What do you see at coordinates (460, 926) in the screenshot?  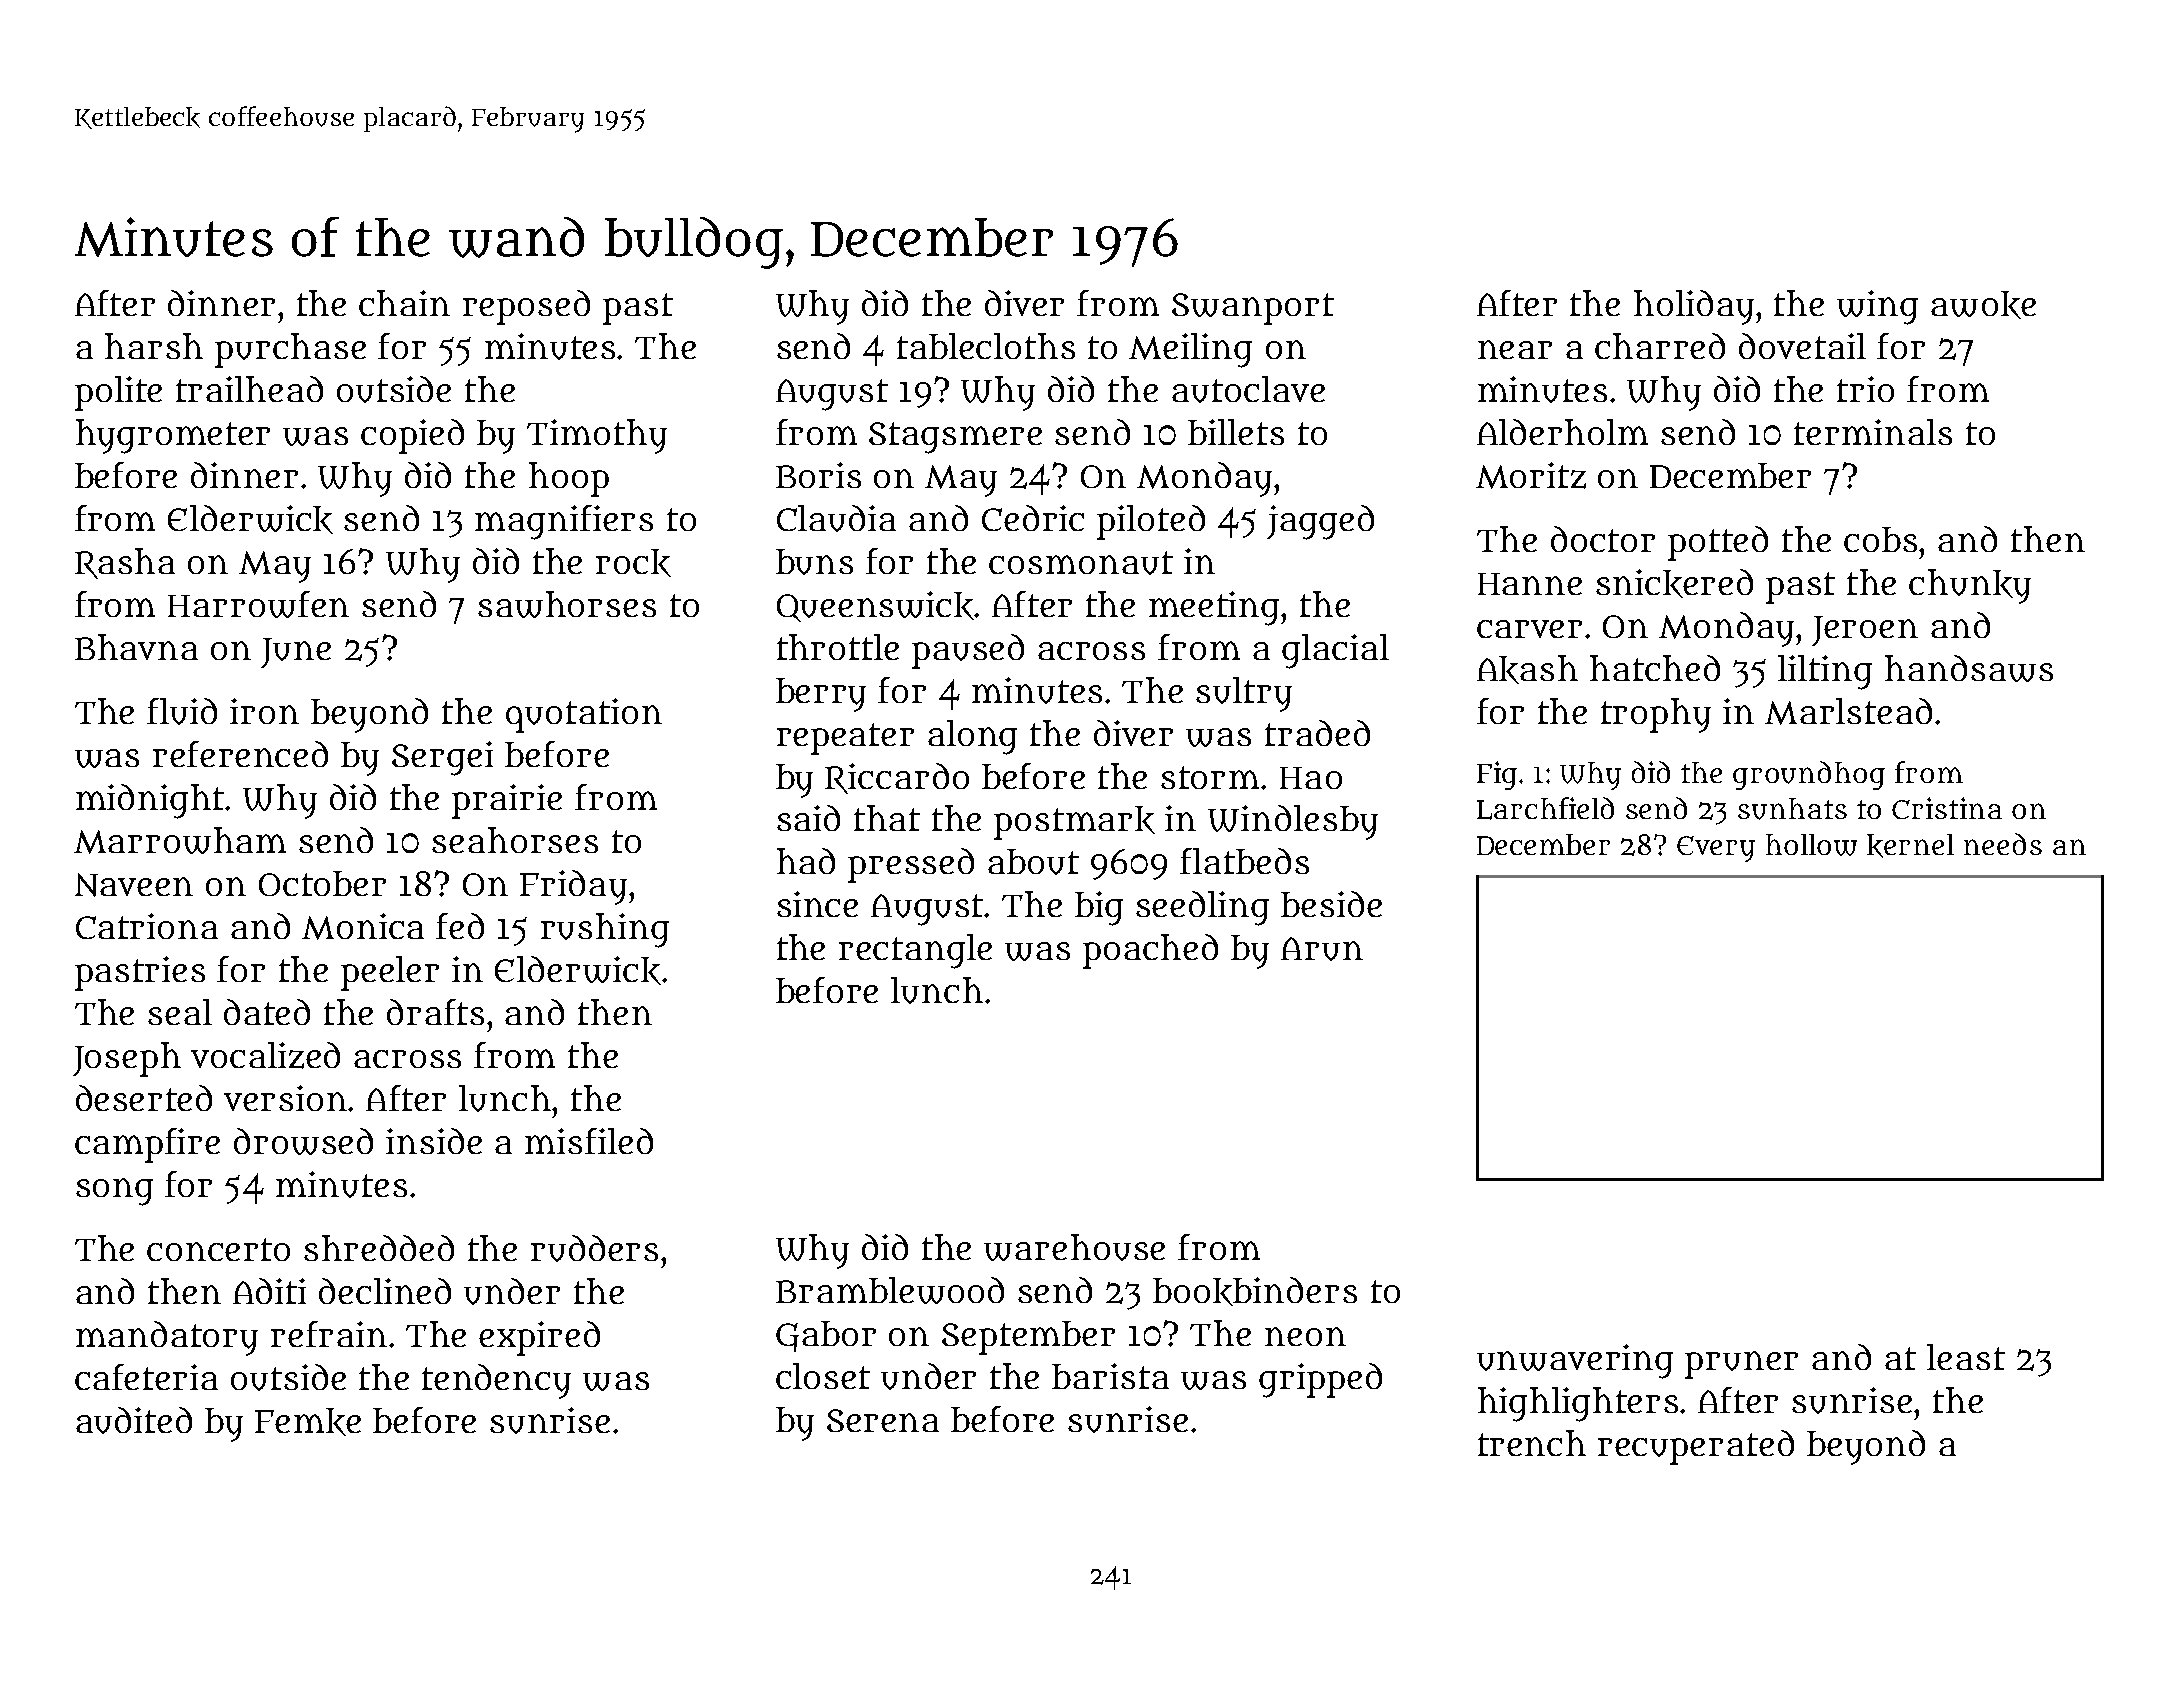 I see `fed` at bounding box center [460, 926].
